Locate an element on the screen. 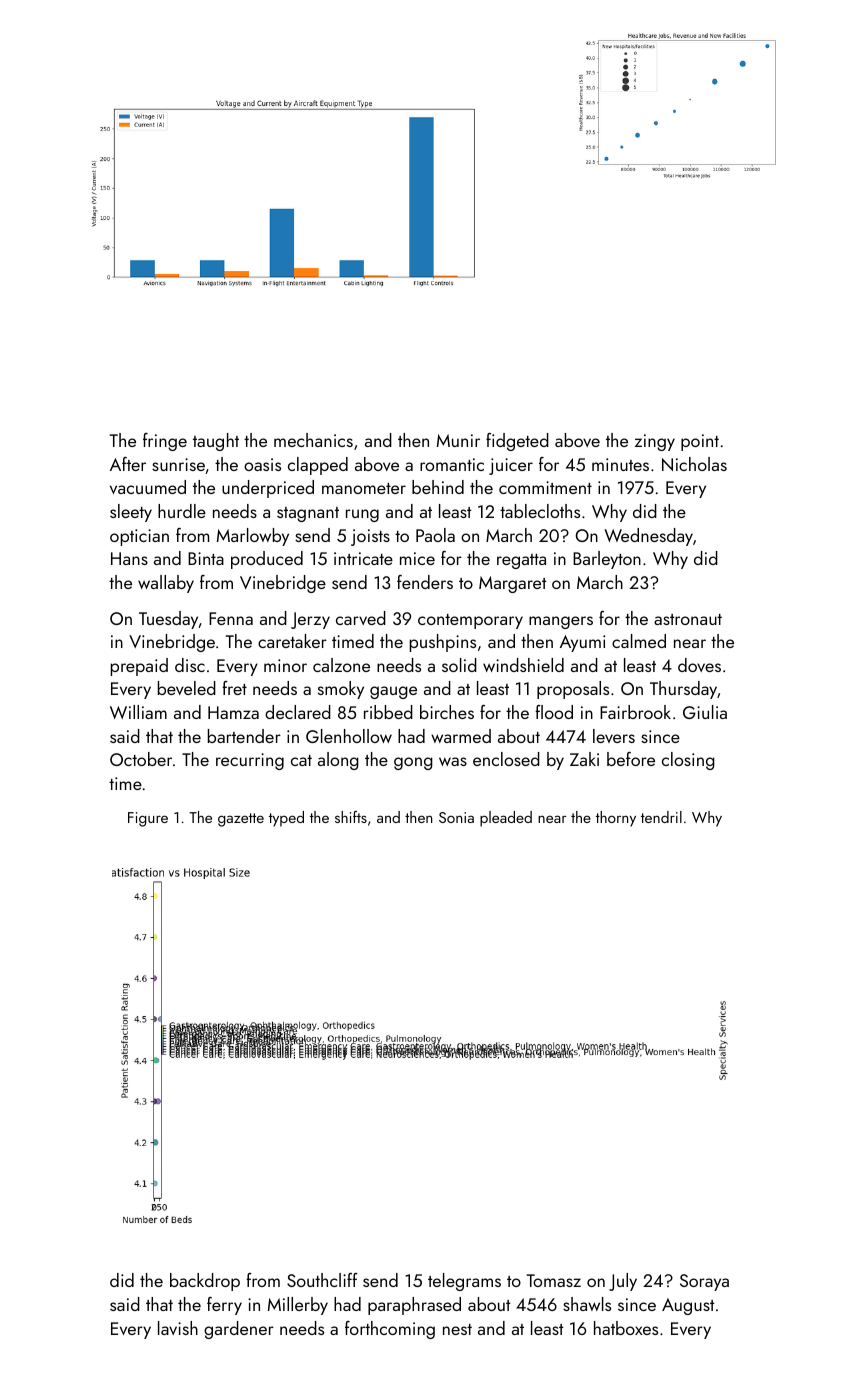  prepaid is located at coordinates (139, 667).
